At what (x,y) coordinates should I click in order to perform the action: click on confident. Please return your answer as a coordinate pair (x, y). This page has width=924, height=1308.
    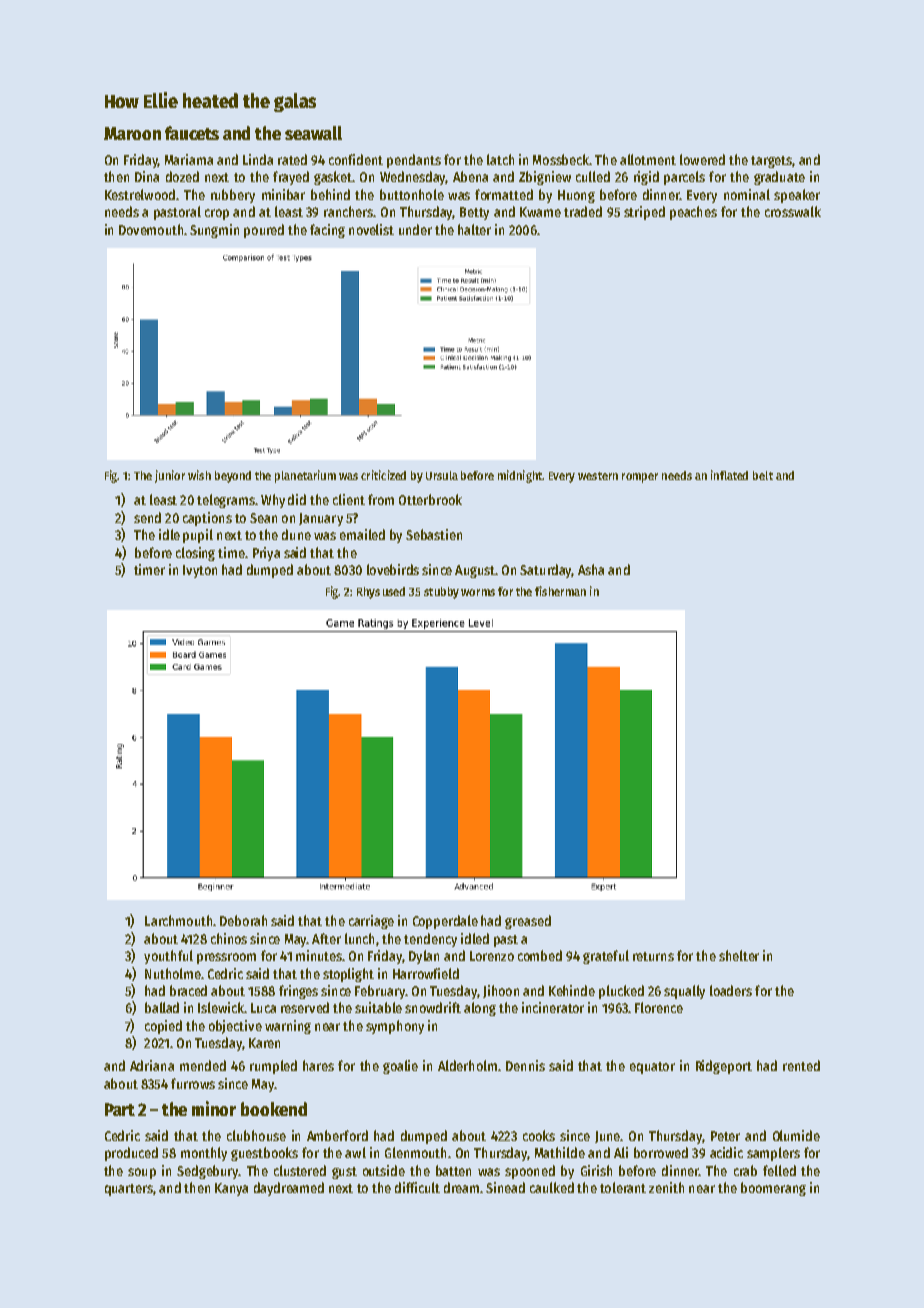
    Looking at the image, I should click on (356, 159).
